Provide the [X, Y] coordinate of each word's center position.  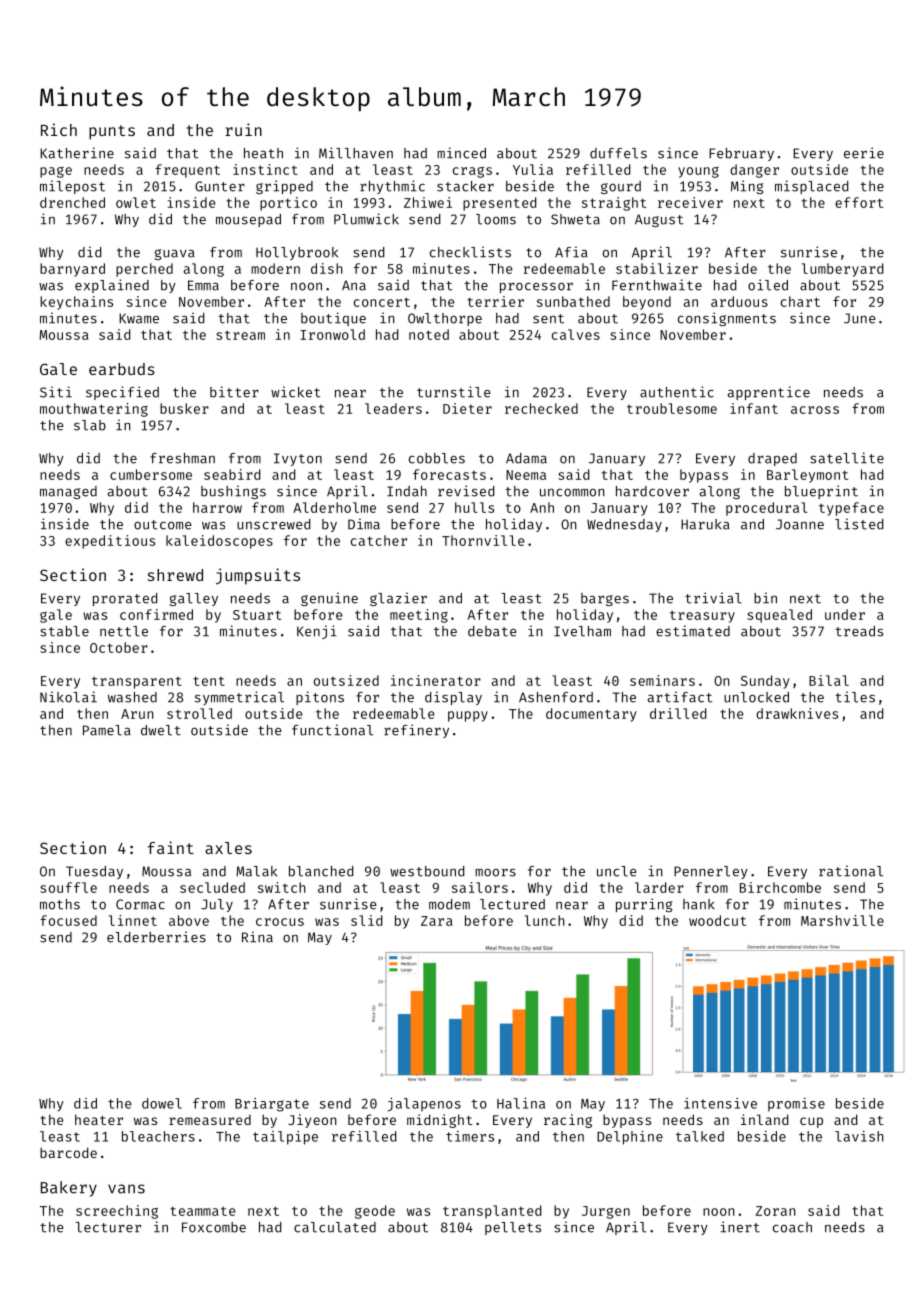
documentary [591, 715]
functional [332, 730]
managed [68, 492]
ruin [243, 129]
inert [740, 1227]
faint [171, 847]
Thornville [483, 540]
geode [375, 1212]
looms [496, 219]
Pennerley [711, 872]
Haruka [705, 524]
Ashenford [556, 697]
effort [859, 202]
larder [659, 887]
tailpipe [285, 1138]
